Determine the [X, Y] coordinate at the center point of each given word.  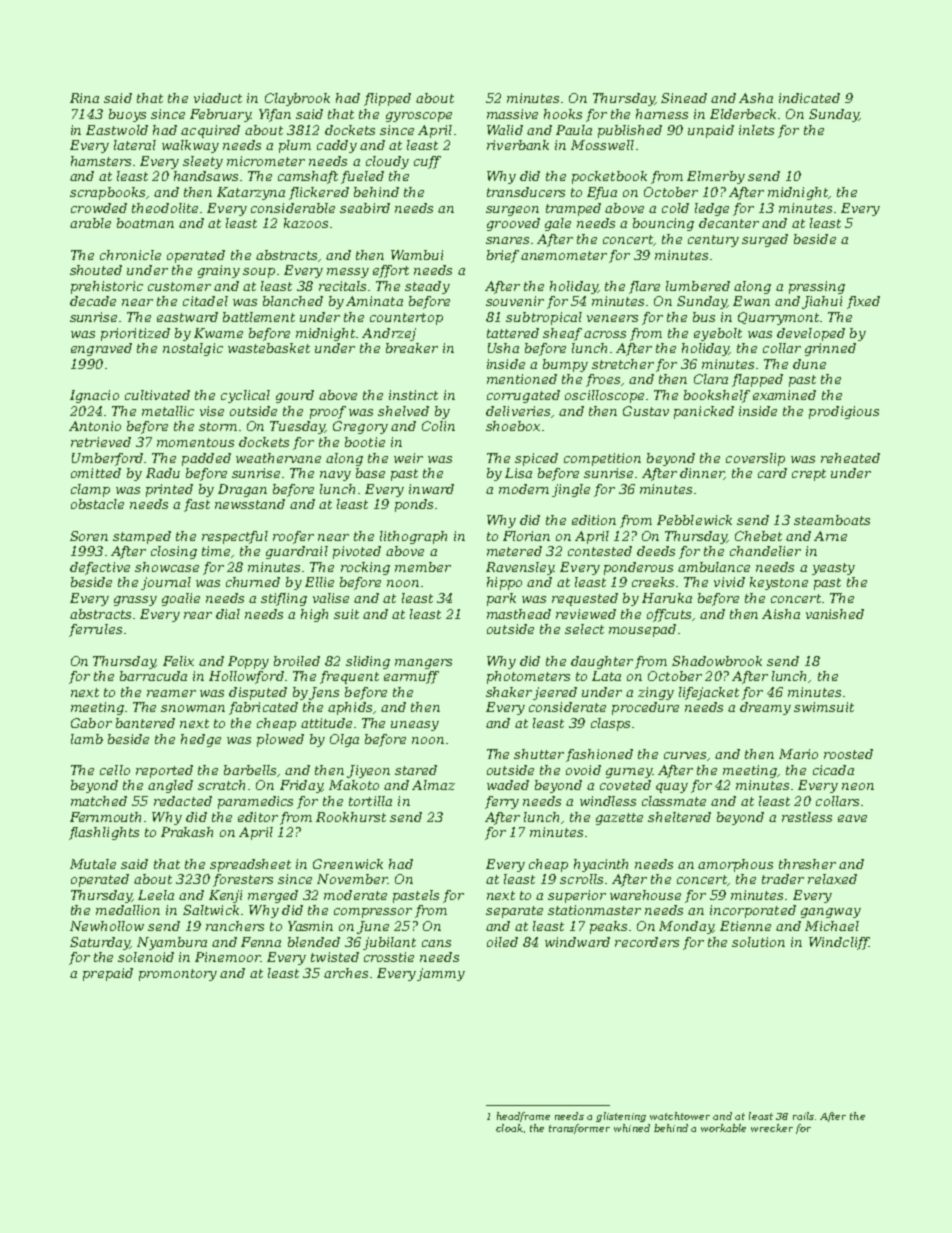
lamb [87, 739]
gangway [831, 913]
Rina [84, 98]
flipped [387, 99]
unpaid [711, 131]
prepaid [108, 974]
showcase [167, 567]
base [370, 473]
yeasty [833, 569]
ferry [502, 802]
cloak [509, 1128]
